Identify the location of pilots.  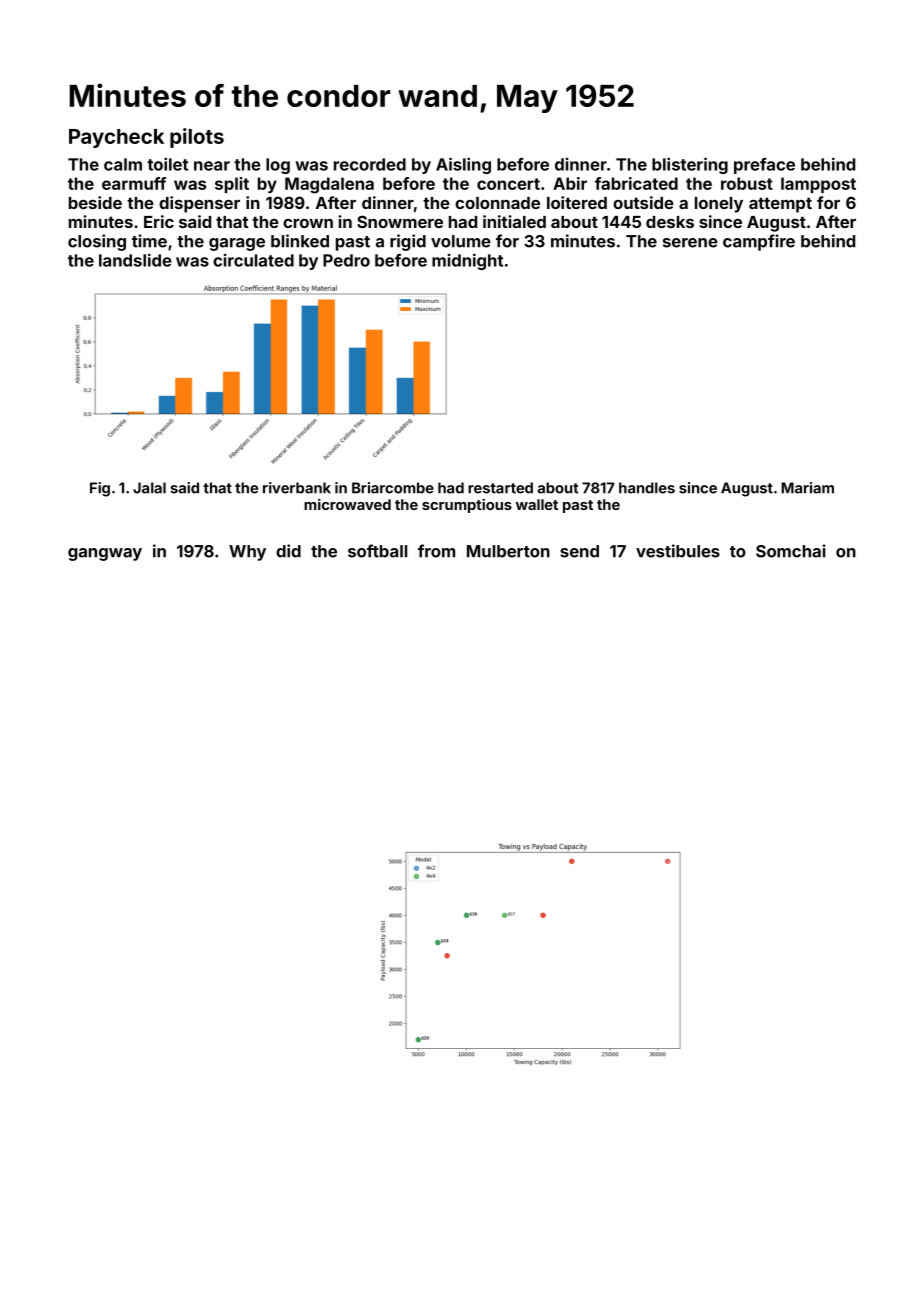
(197, 138).
